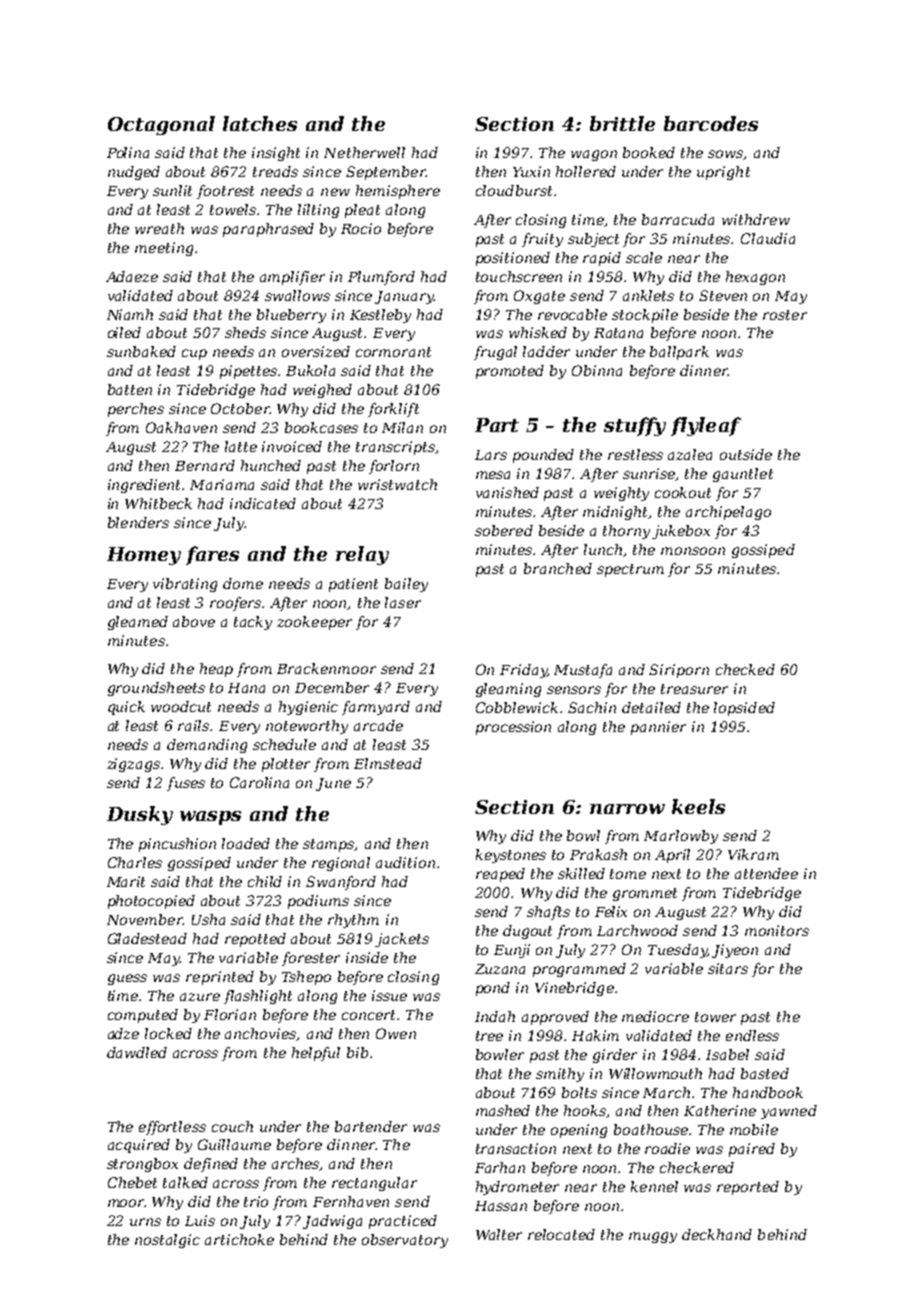 This document has height=1308, width=924. Describe the element at coordinates (513, 728) in the document. I see `procession` at that location.
